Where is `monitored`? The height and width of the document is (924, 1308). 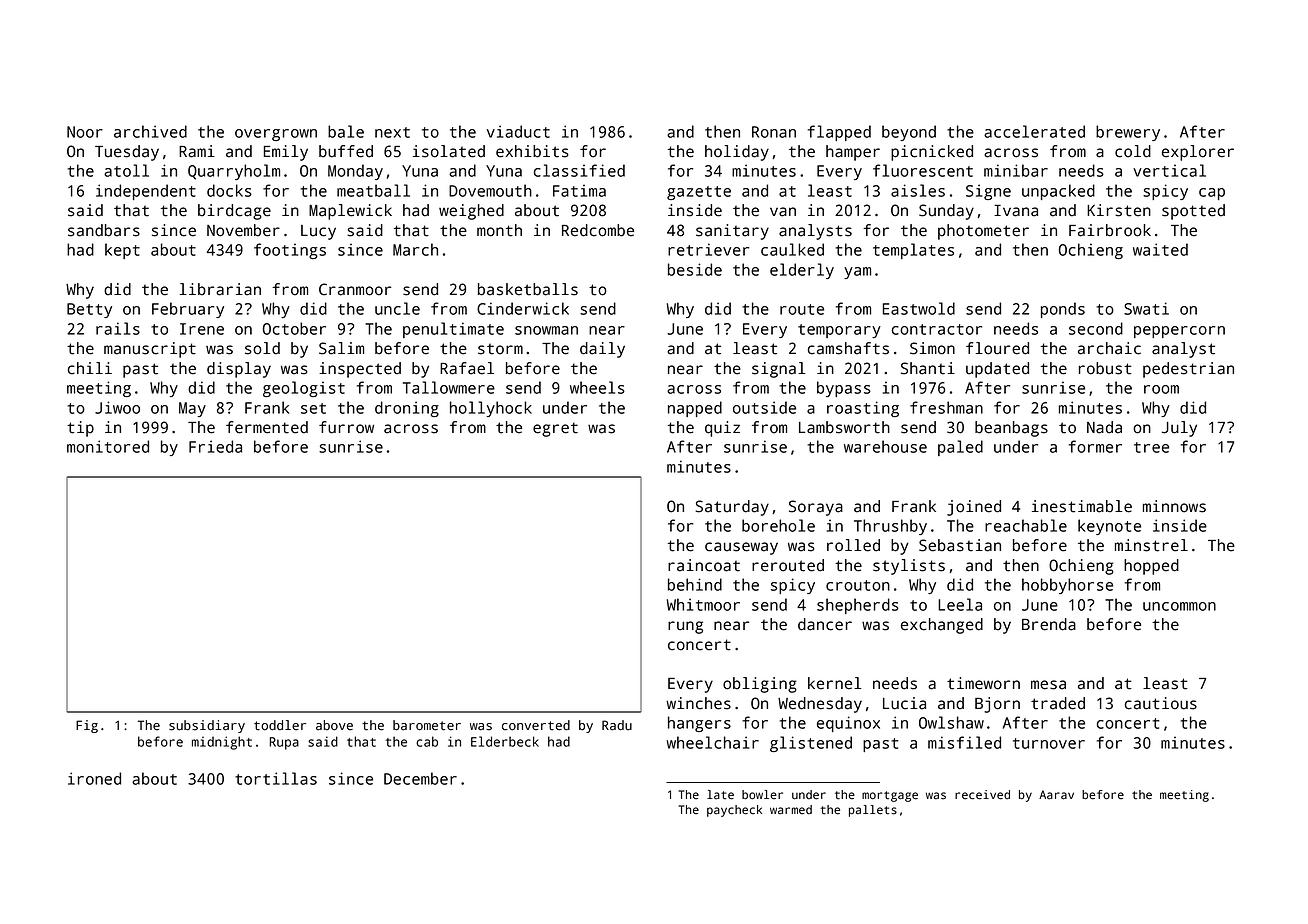 monitored is located at coordinates (108, 446).
